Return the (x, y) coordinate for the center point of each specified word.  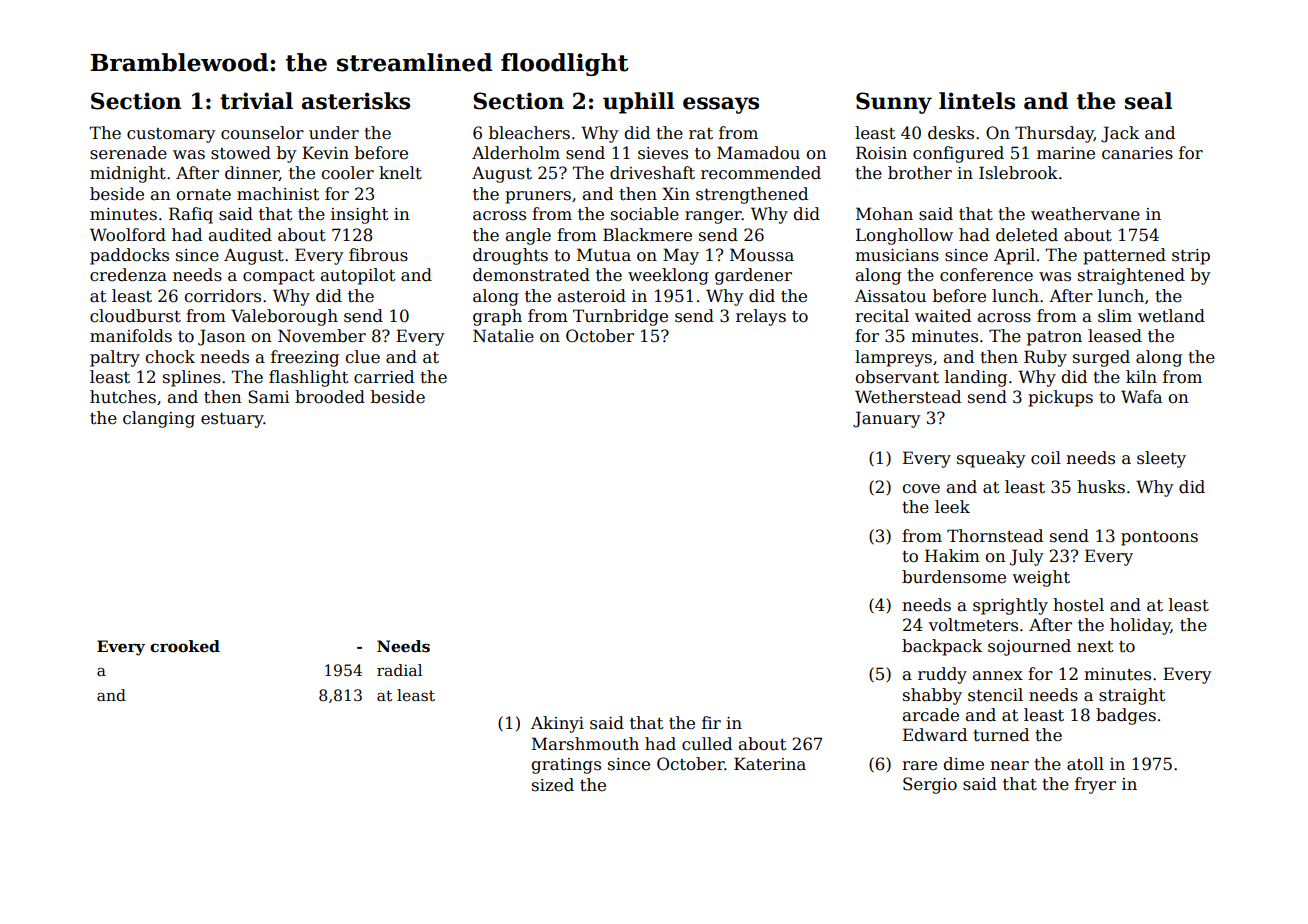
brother (920, 173)
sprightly (1010, 606)
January (887, 419)
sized (553, 785)
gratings (566, 766)
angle (528, 236)
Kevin (325, 153)
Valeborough (284, 317)
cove (921, 489)
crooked (185, 646)
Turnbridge (620, 317)
